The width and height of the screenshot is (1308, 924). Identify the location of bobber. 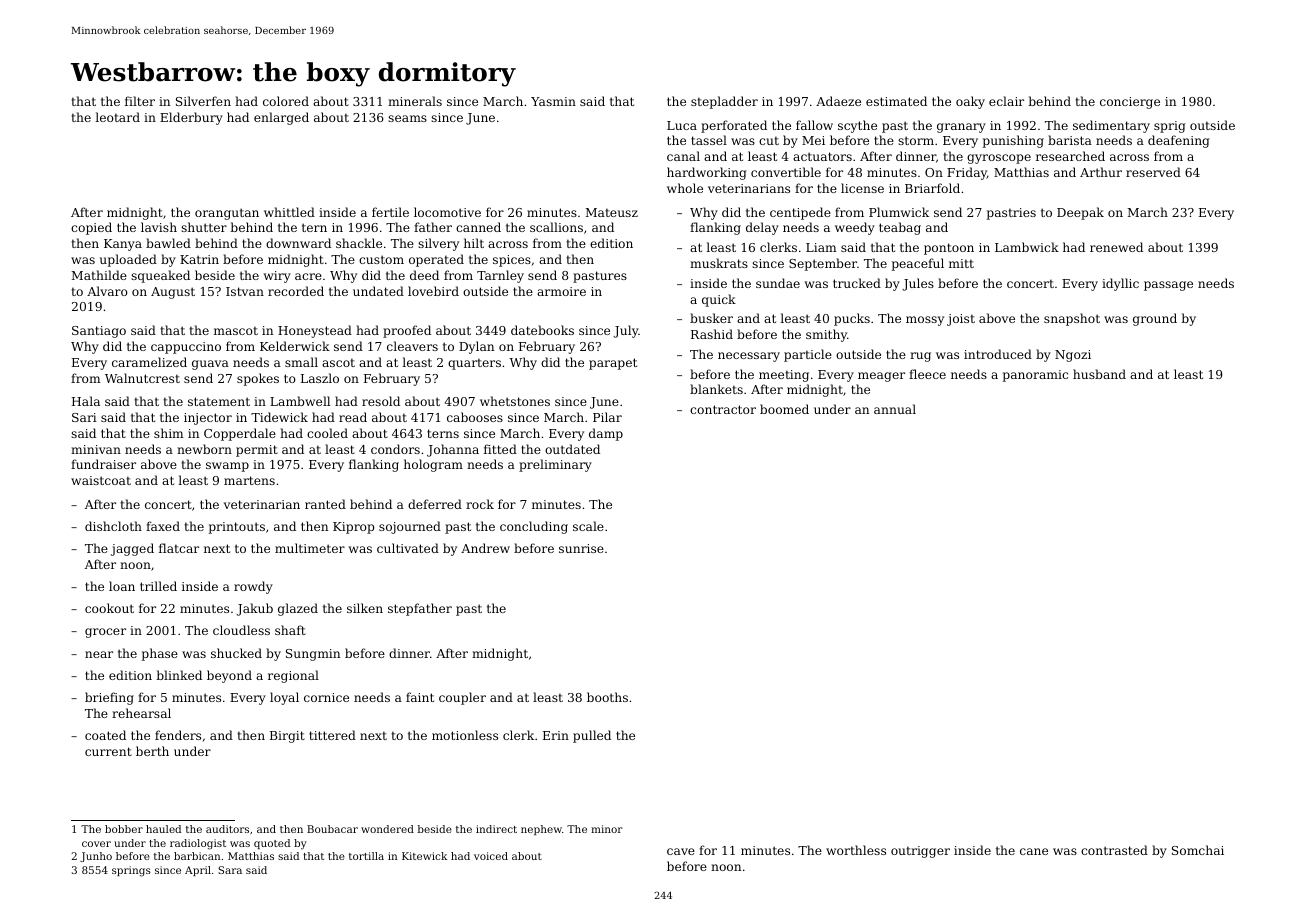
(124, 829).
